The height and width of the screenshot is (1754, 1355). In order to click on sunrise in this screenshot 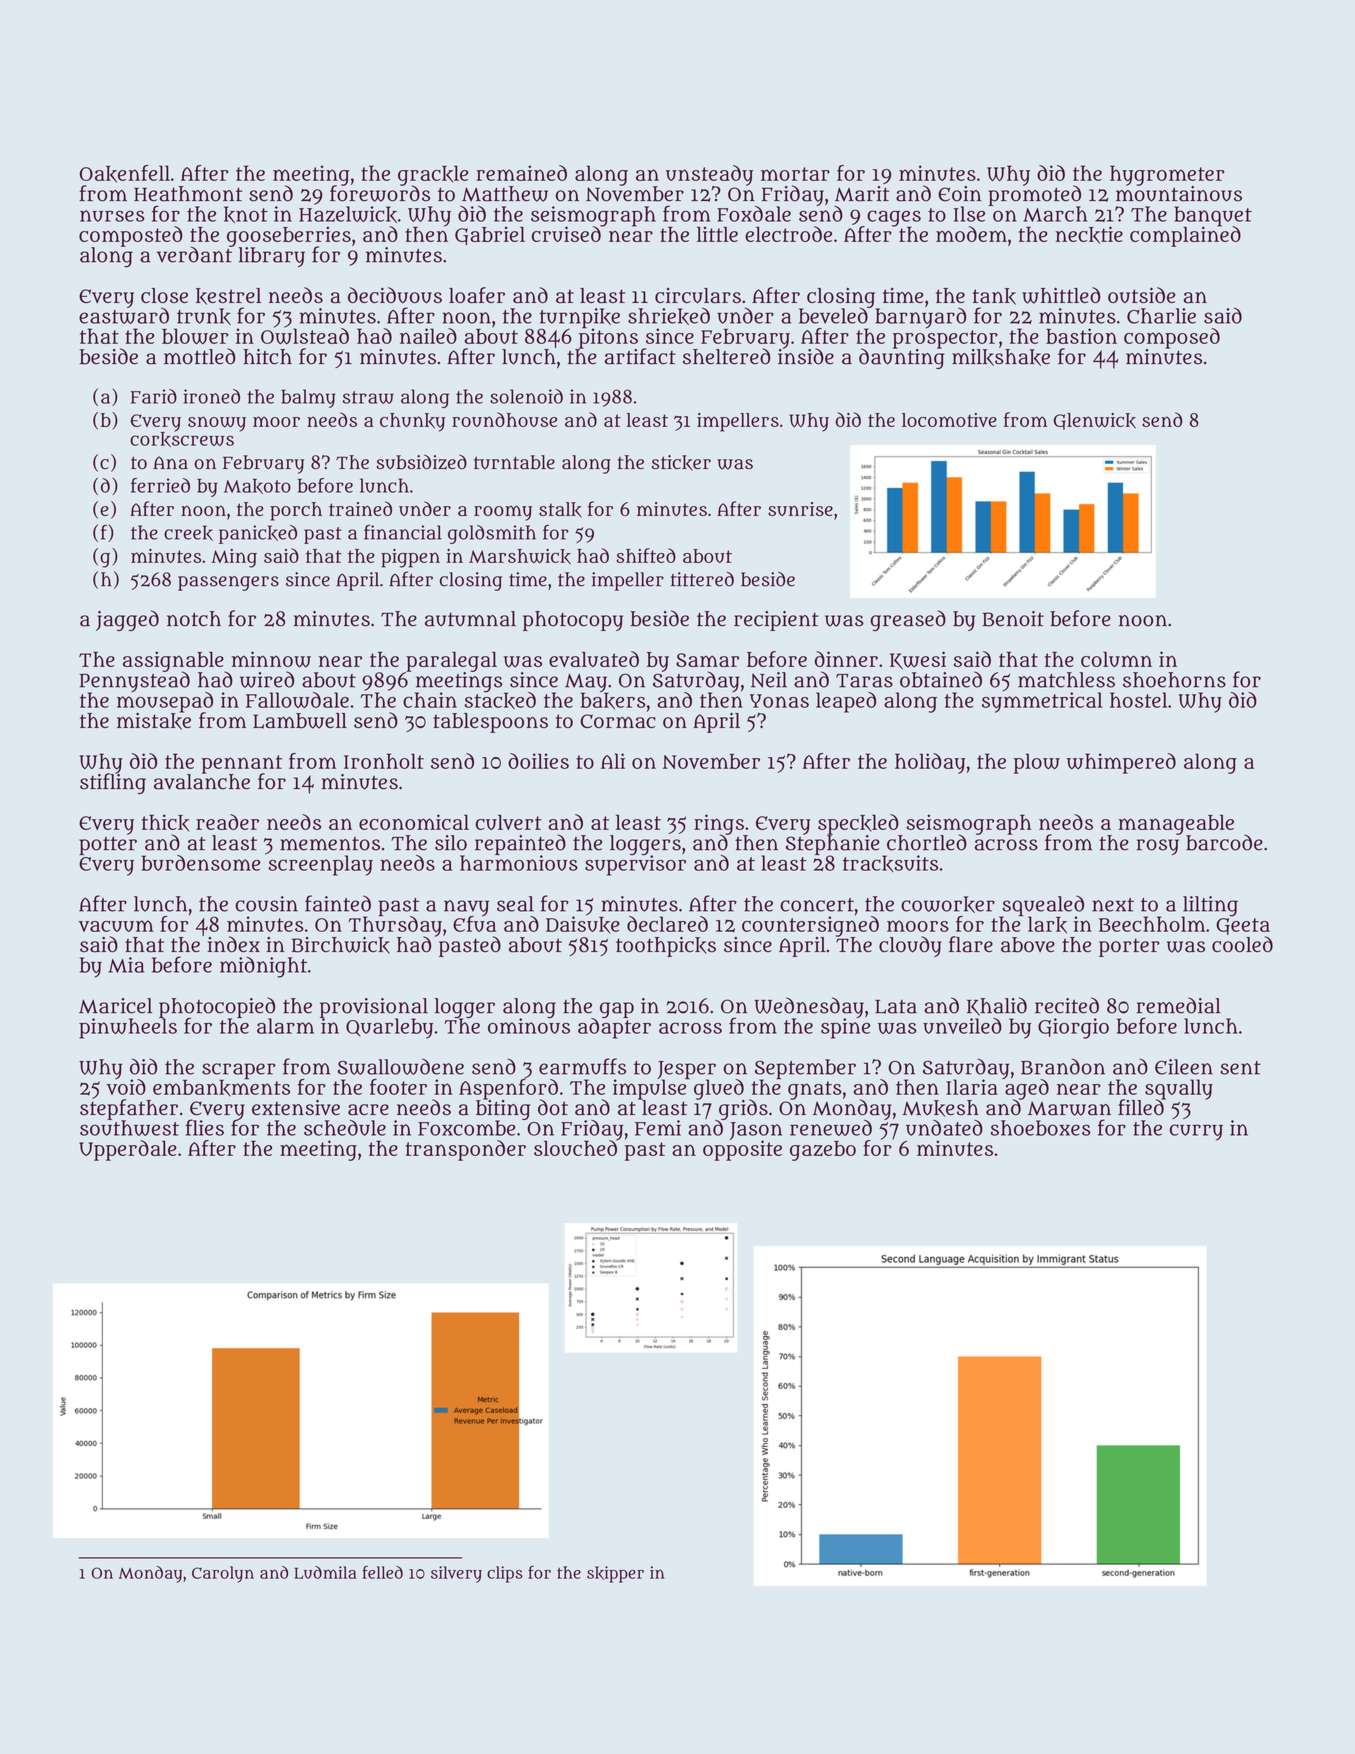, I will do `click(800, 509)`.
